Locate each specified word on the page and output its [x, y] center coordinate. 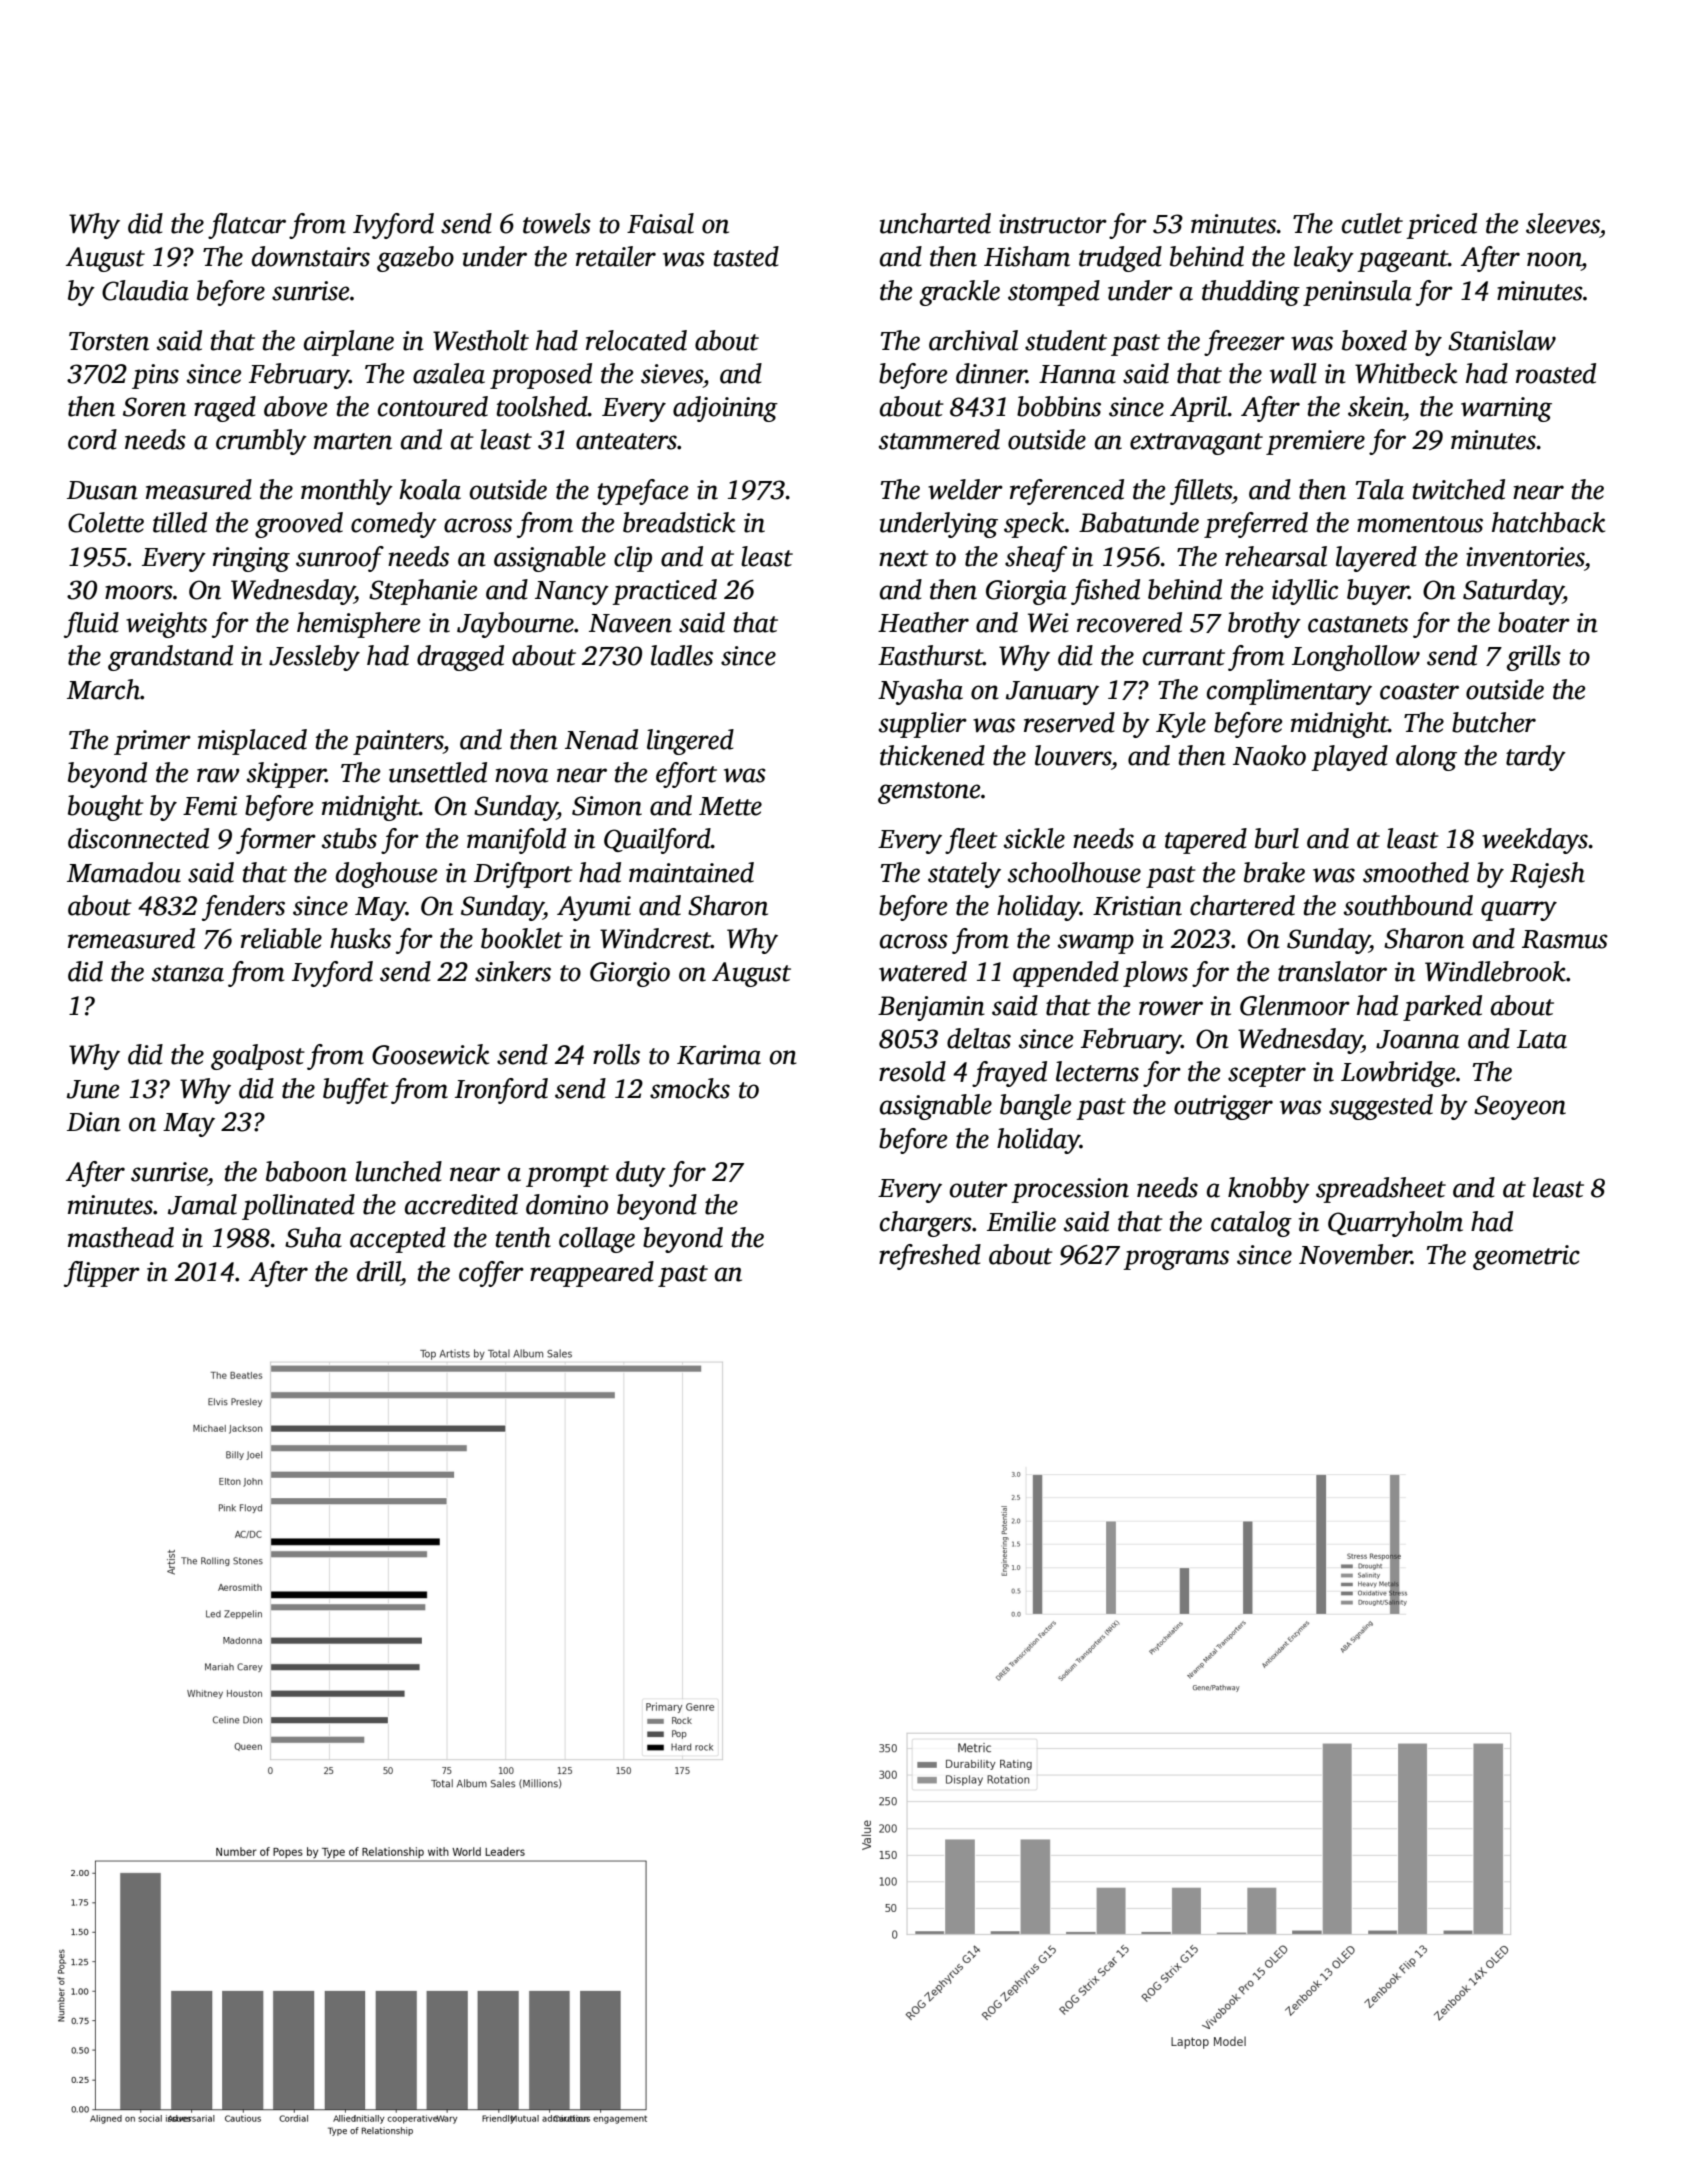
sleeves [1563, 223]
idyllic [1305, 592]
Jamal [202, 1204]
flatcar [247, 226]
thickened [932, 755]
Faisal [660, 223]
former [276, 841]
